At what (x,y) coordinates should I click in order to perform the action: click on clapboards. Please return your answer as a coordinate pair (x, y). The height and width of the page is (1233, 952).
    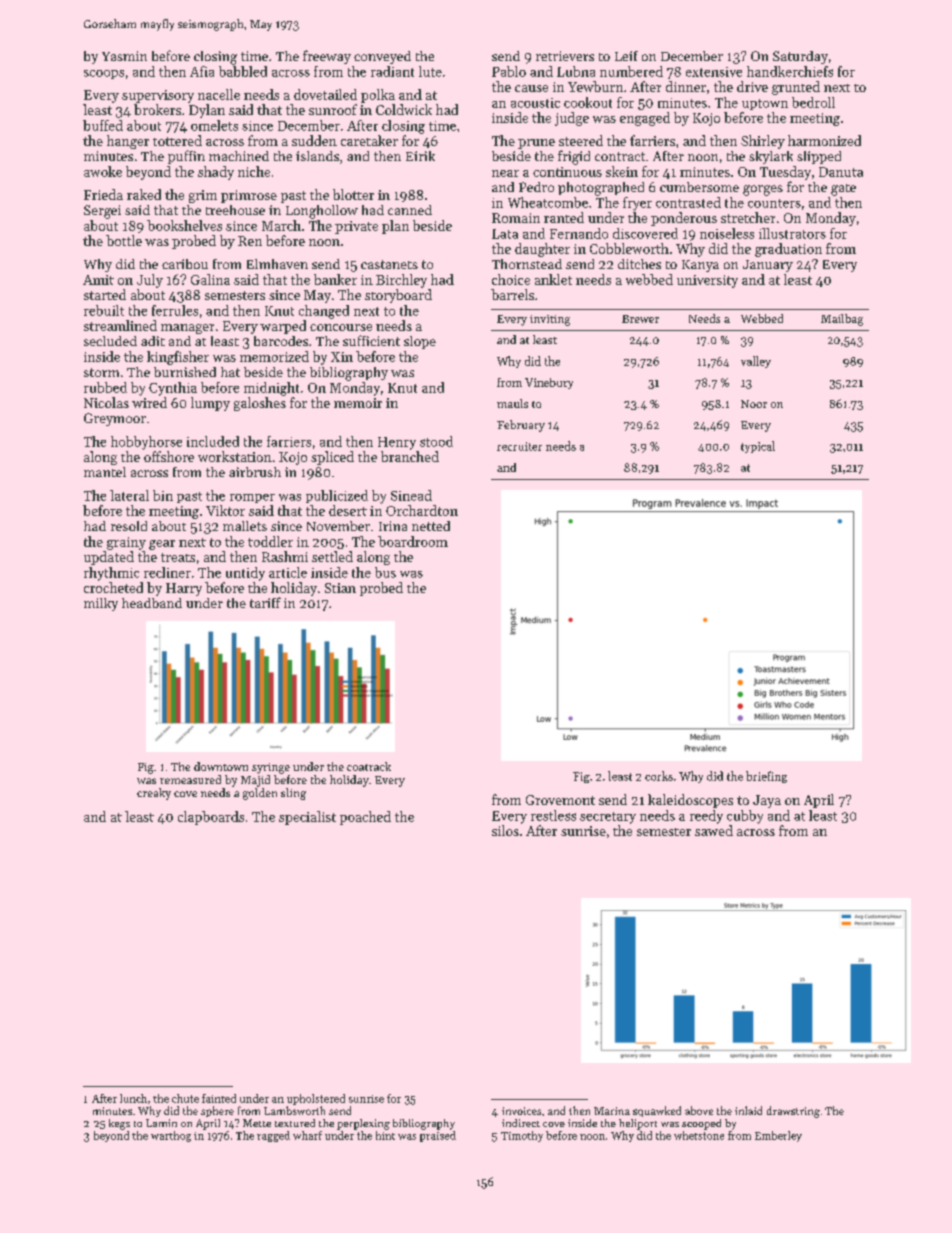
    Looking at the image, I should click on (211, 818).
